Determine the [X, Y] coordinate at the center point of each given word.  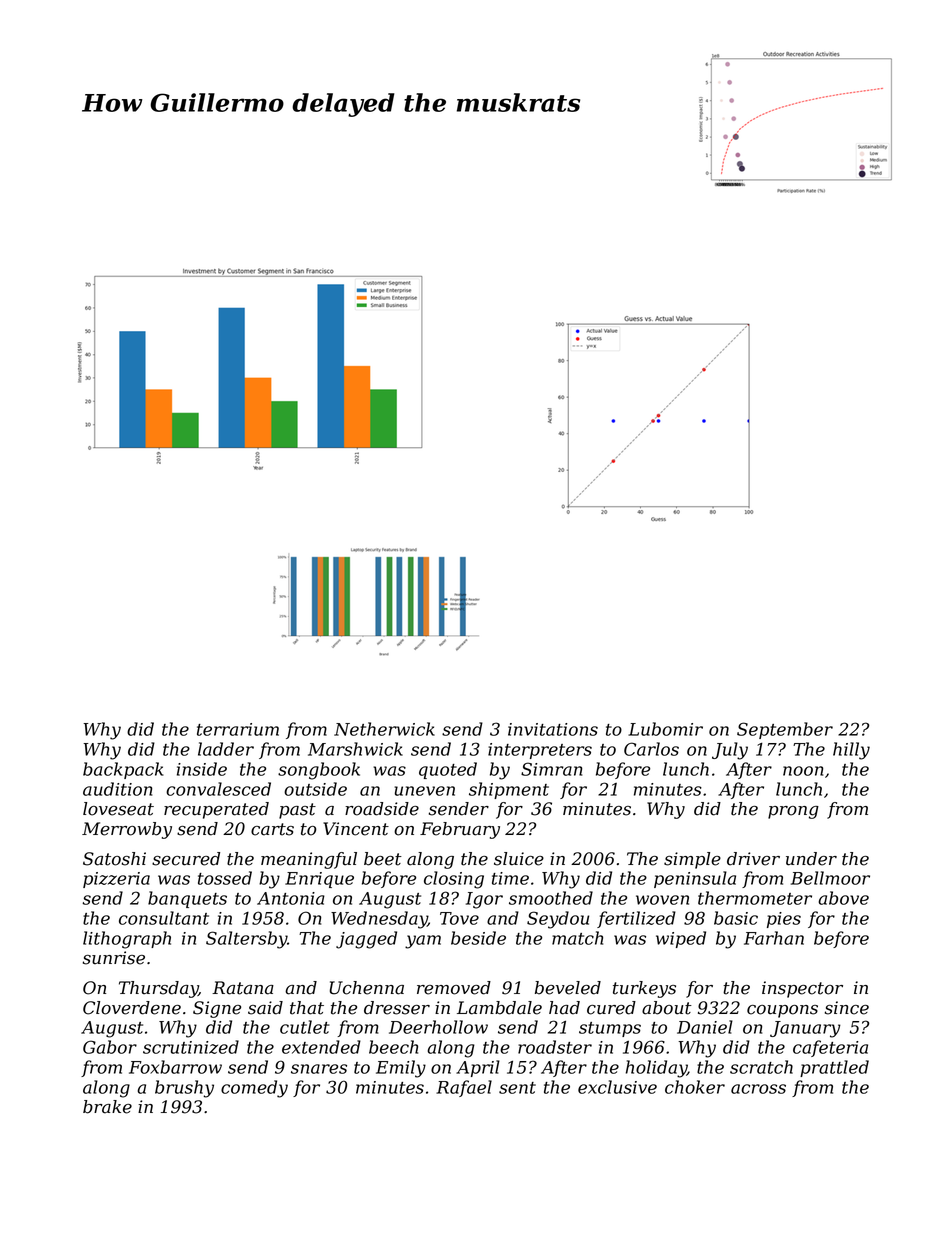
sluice [519, 859]
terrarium [238, 729]
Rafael [464, 1088]
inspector [802, 989]
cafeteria [830, 1048]
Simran [551, 769]
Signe [217, 1009]
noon [803, 771]
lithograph [127, 940]
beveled [568, 988]
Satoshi [114, 859]
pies [784, 920]
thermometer [755, 898]
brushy [184, 1089]
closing [454, 880]
